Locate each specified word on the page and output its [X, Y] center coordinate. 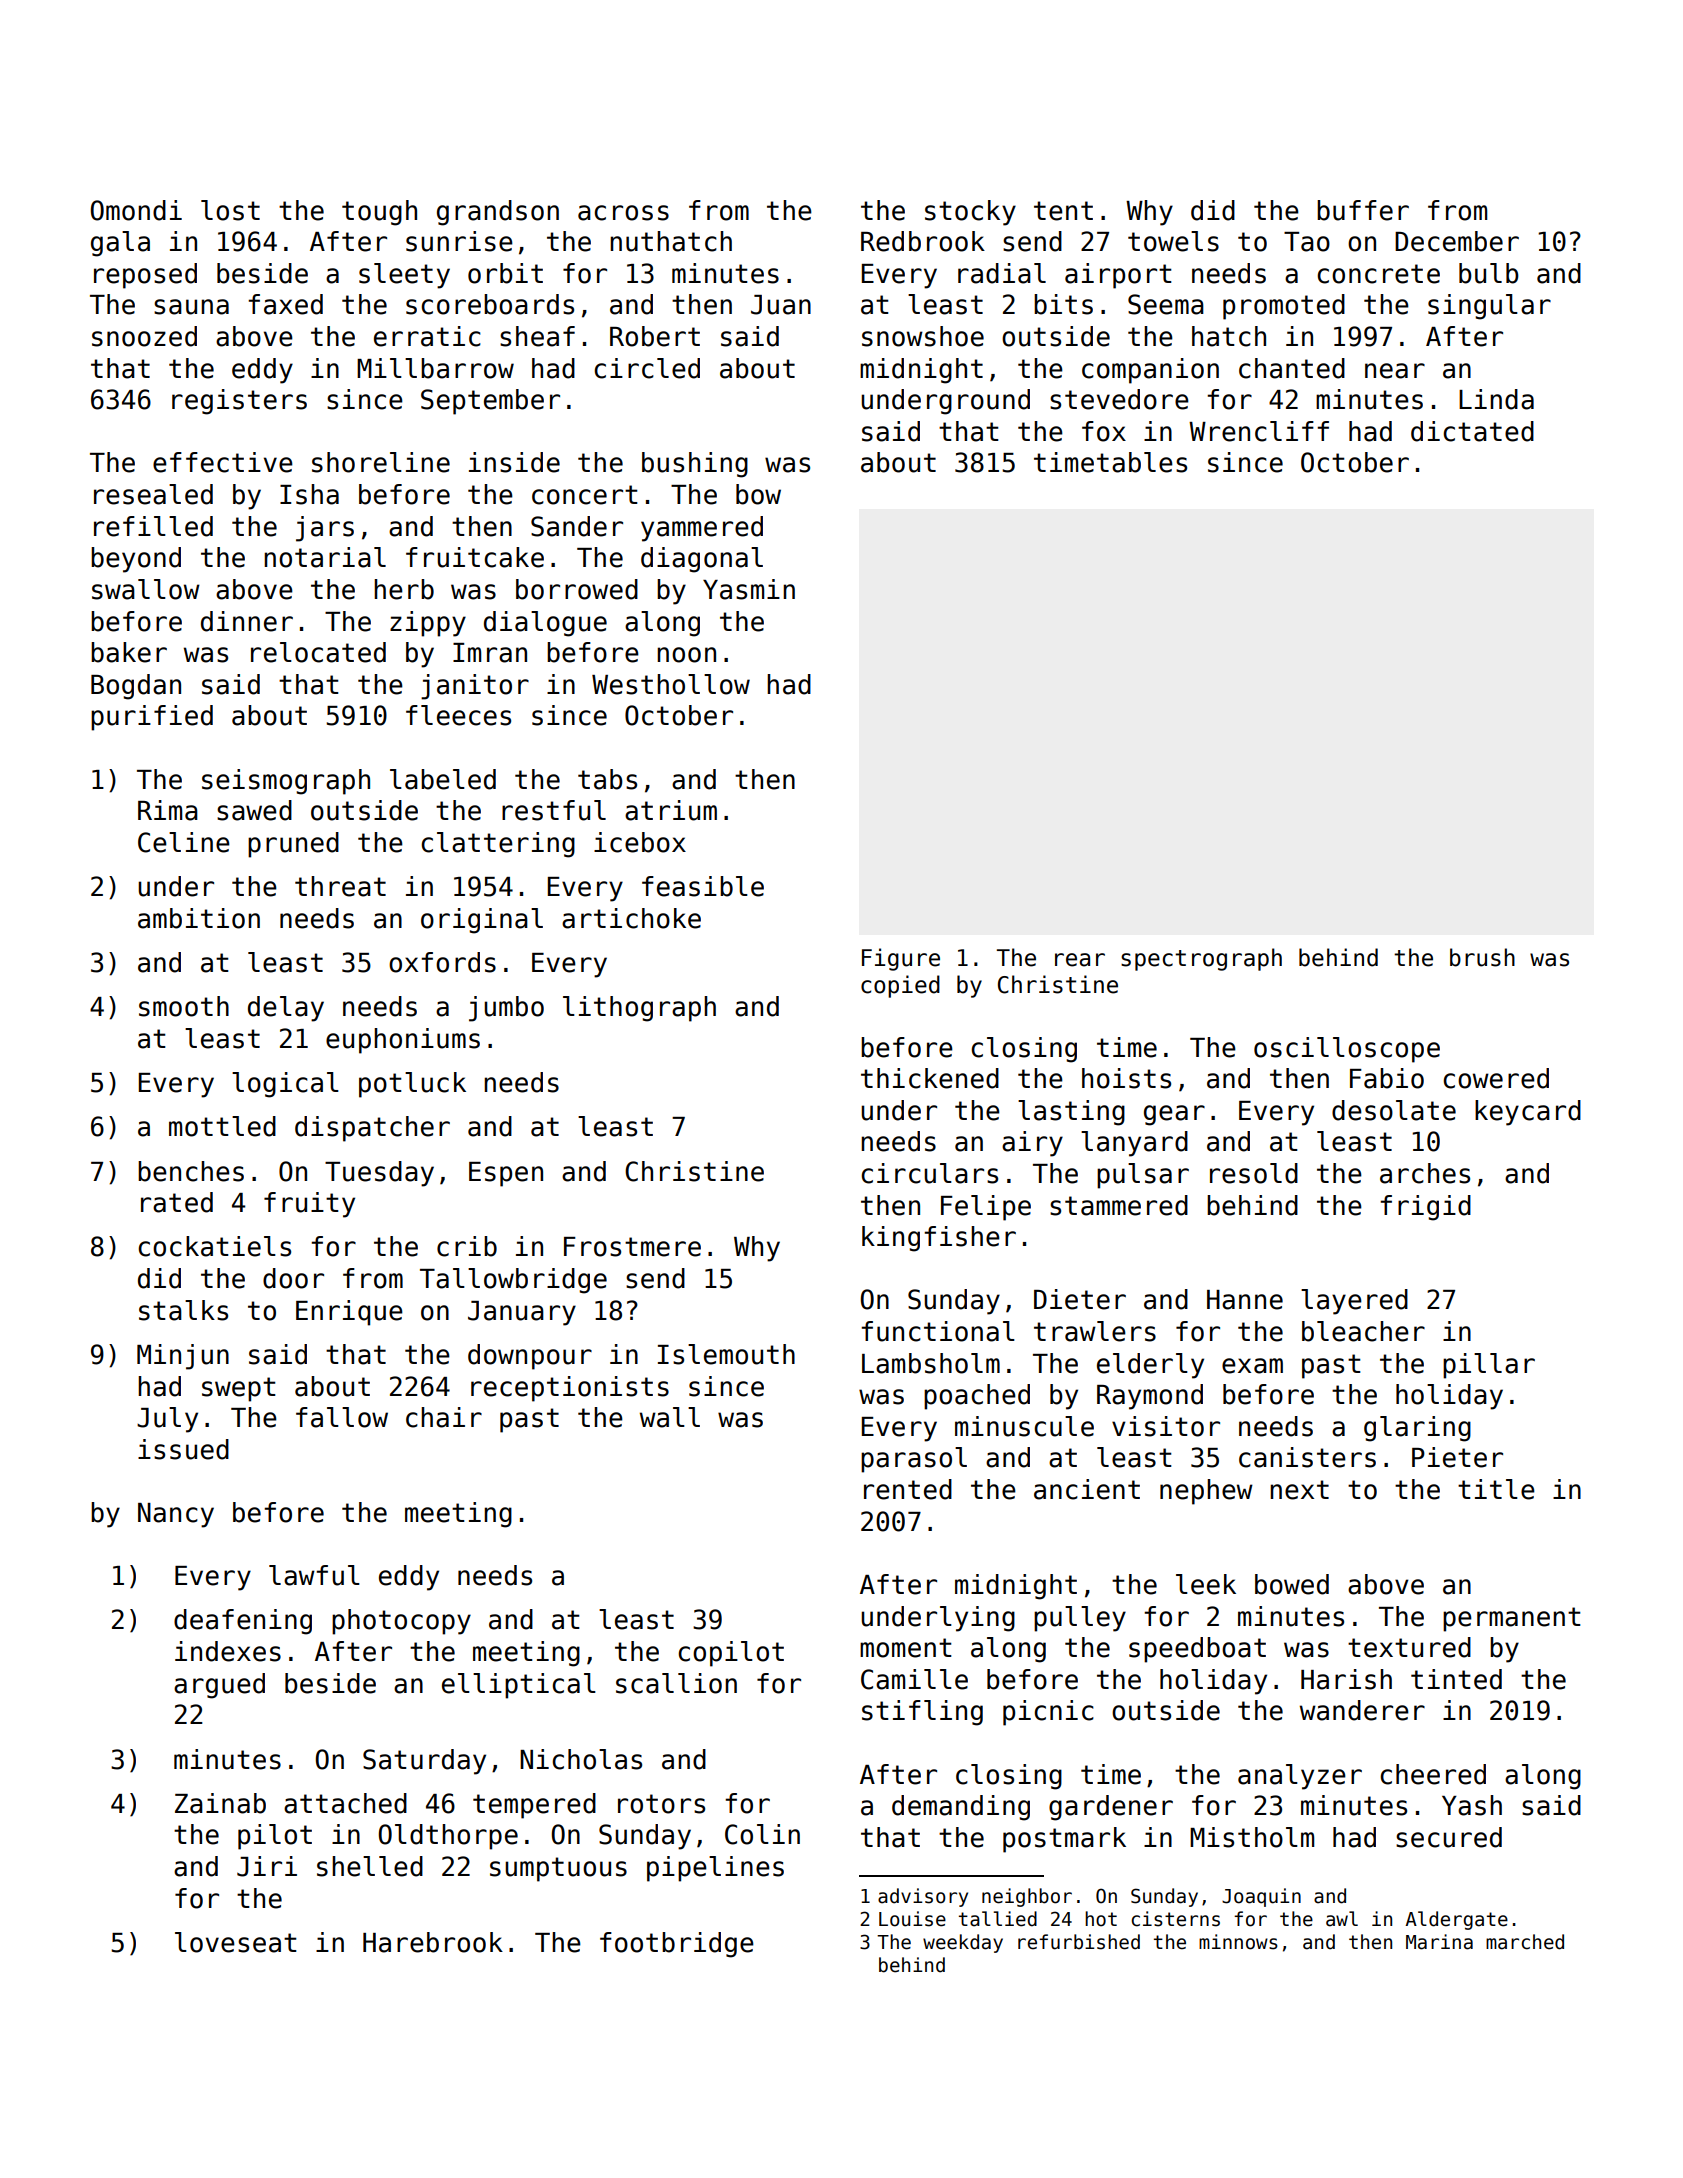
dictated [1472, 431]
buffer [1363, 210]
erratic [427, 336]
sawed [254, 810]
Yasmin [749, 589]
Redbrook [923, 241]
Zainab [220, 1803]
